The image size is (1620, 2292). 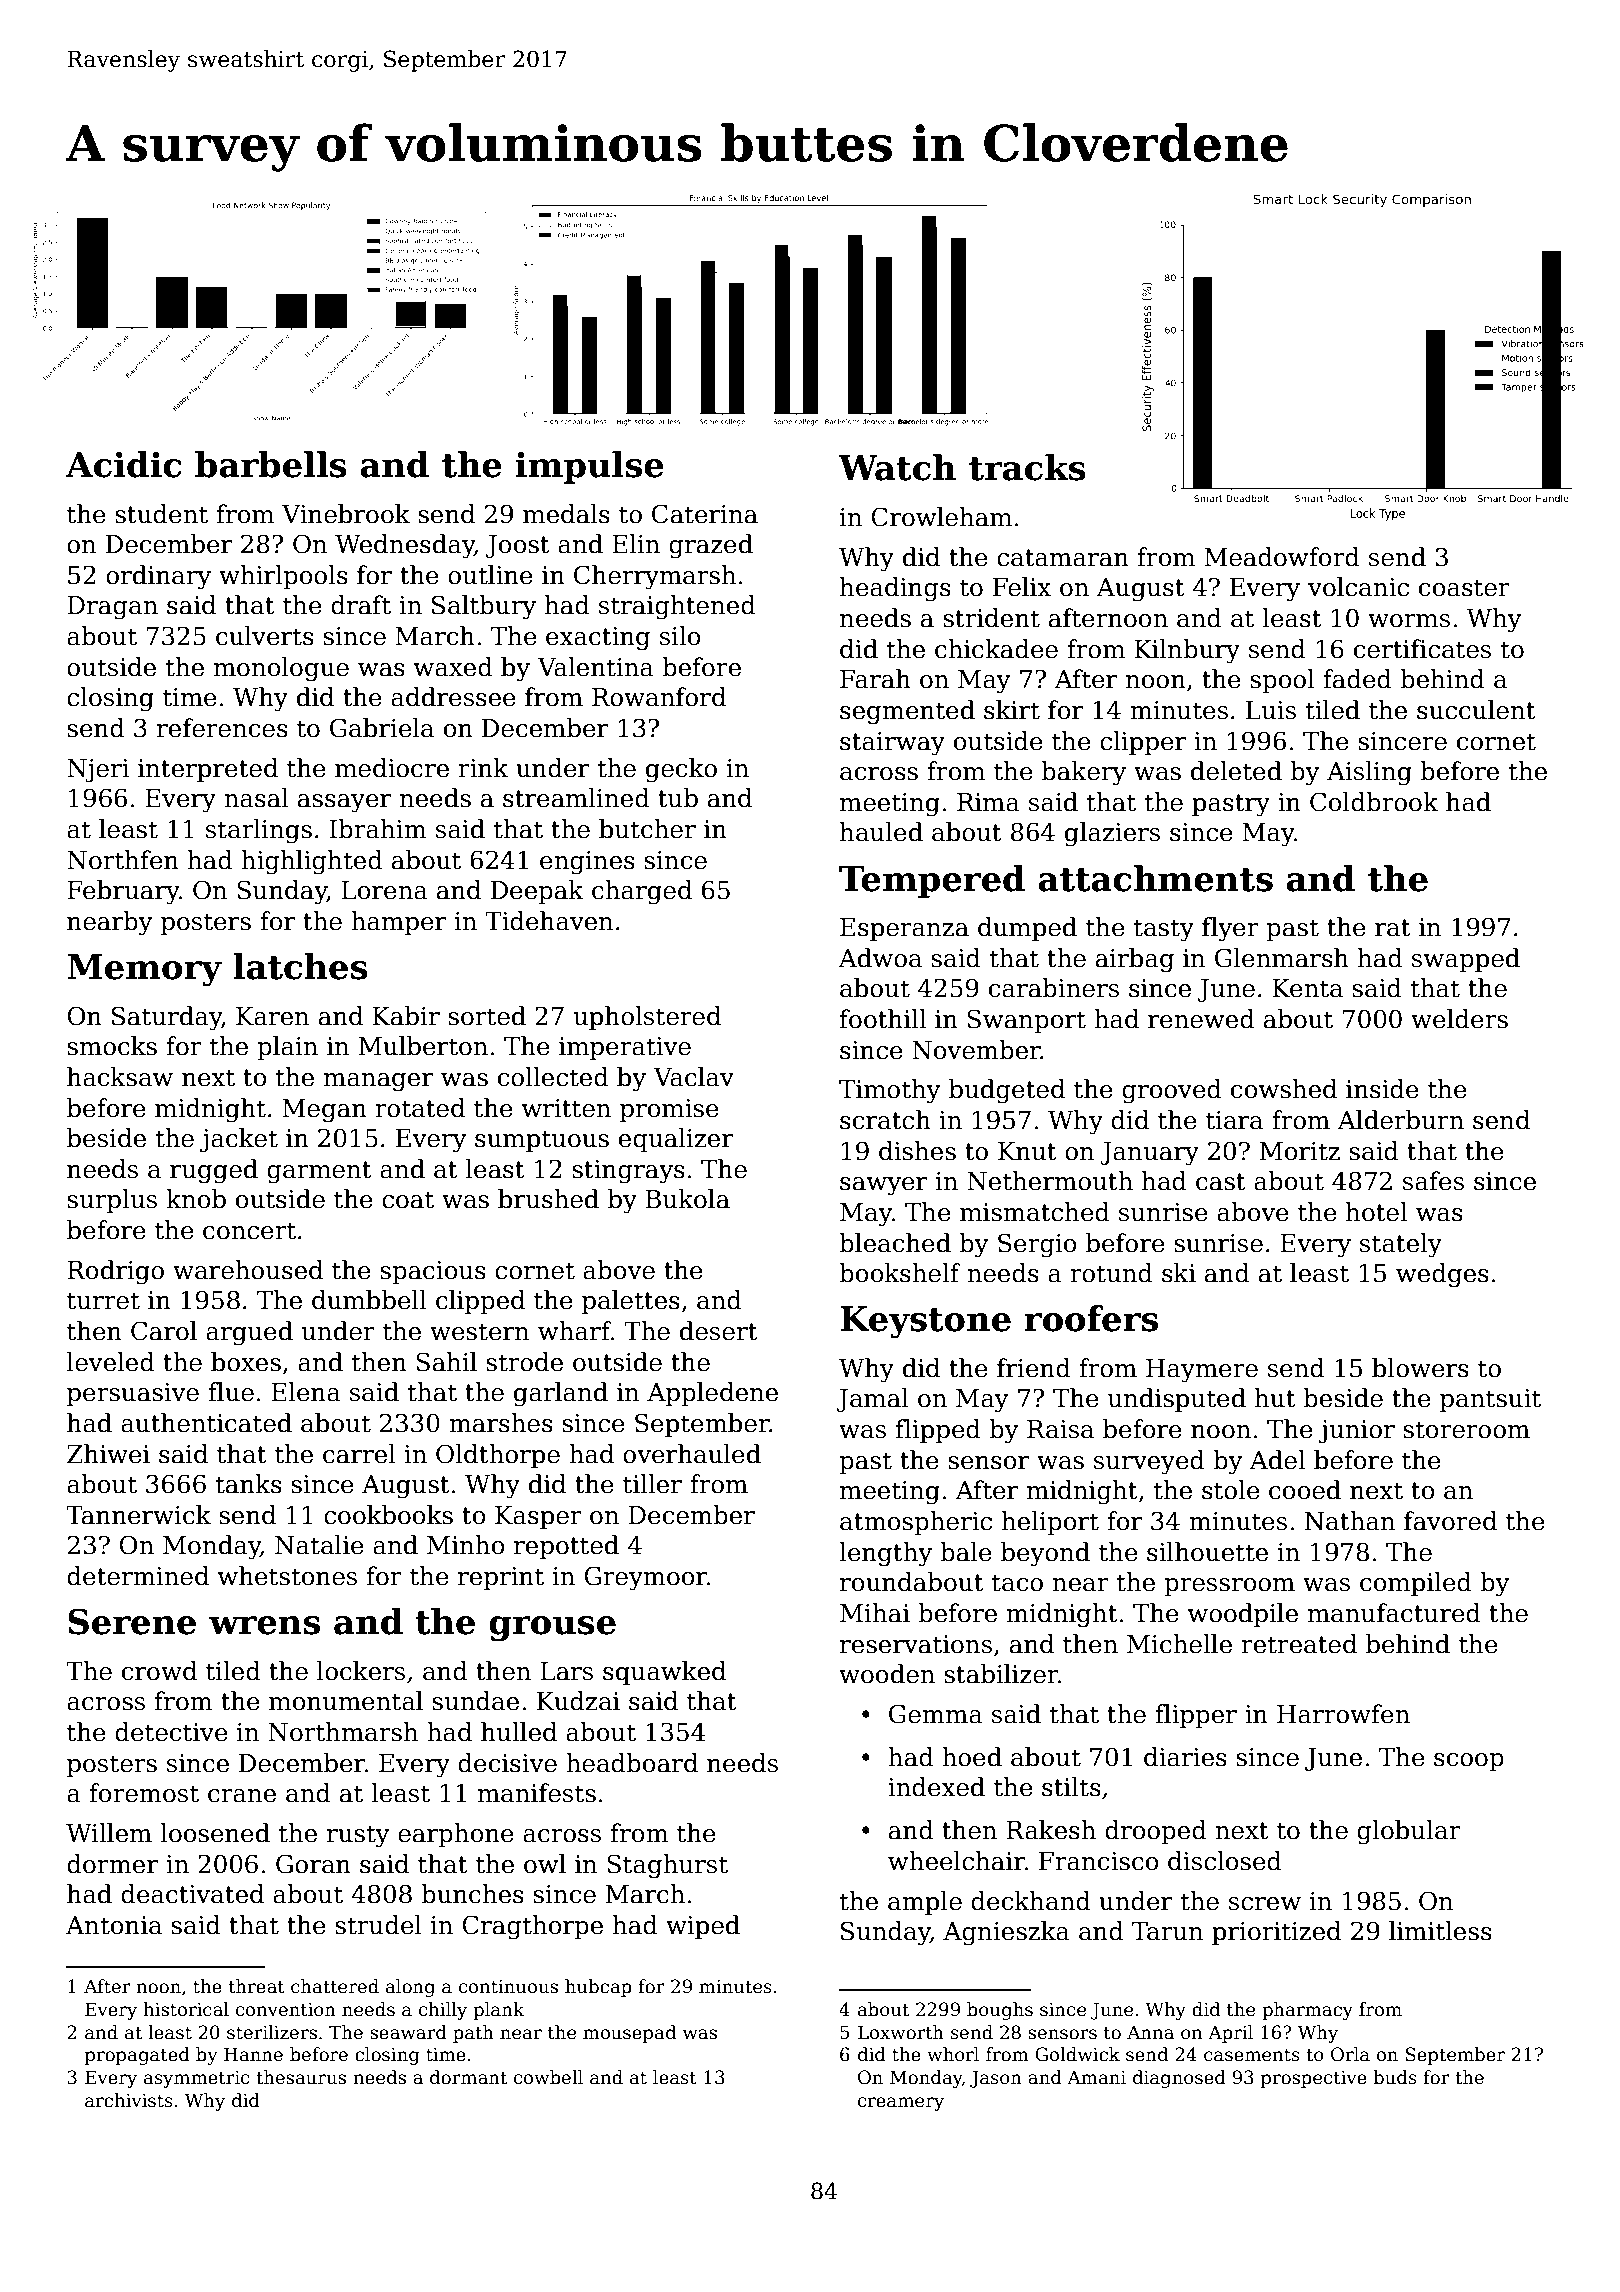 I want to click on tracks, so click(x=1027, y=467).
